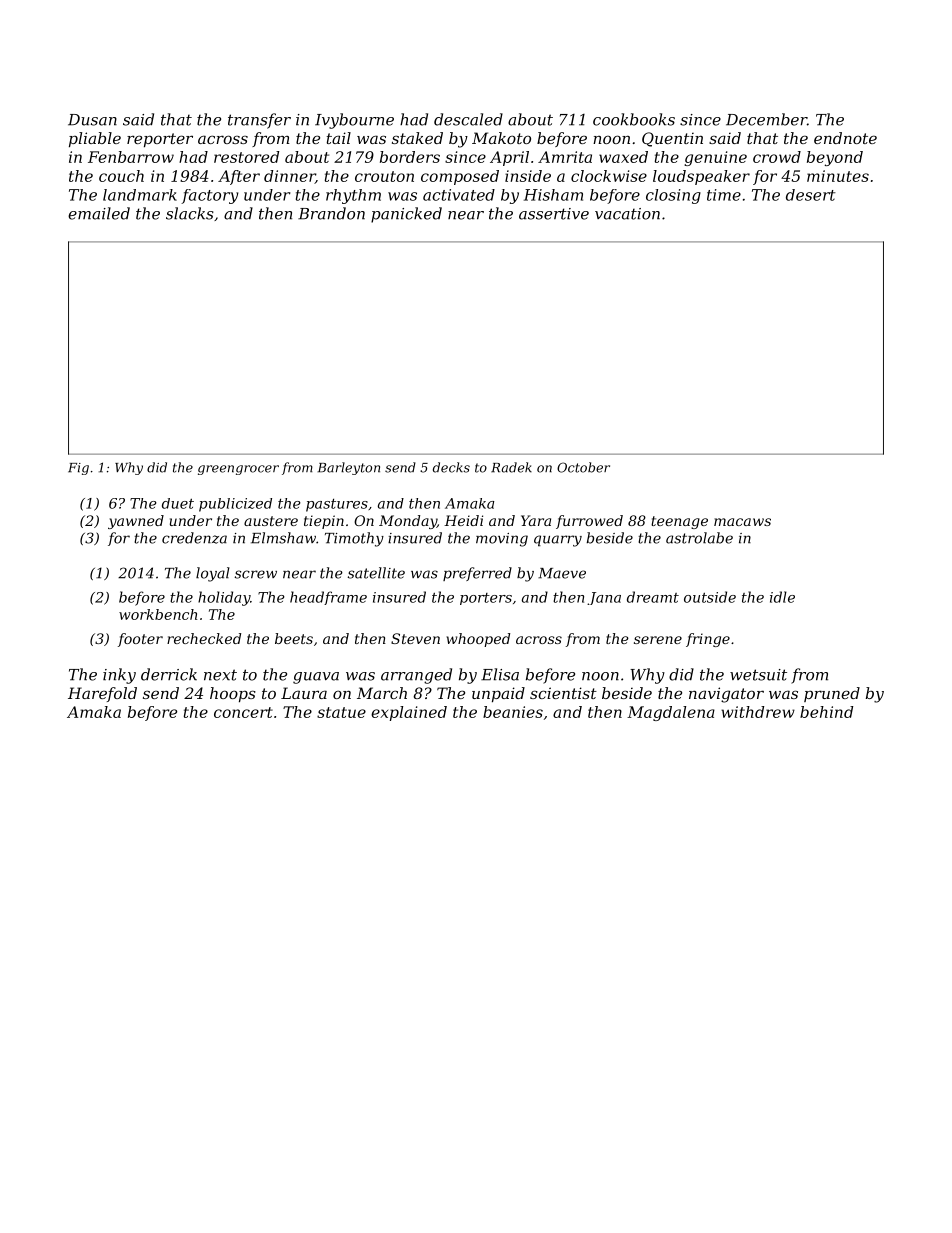 This image has width=952, height=1233. I want to click on duet, so click(178, 503).
